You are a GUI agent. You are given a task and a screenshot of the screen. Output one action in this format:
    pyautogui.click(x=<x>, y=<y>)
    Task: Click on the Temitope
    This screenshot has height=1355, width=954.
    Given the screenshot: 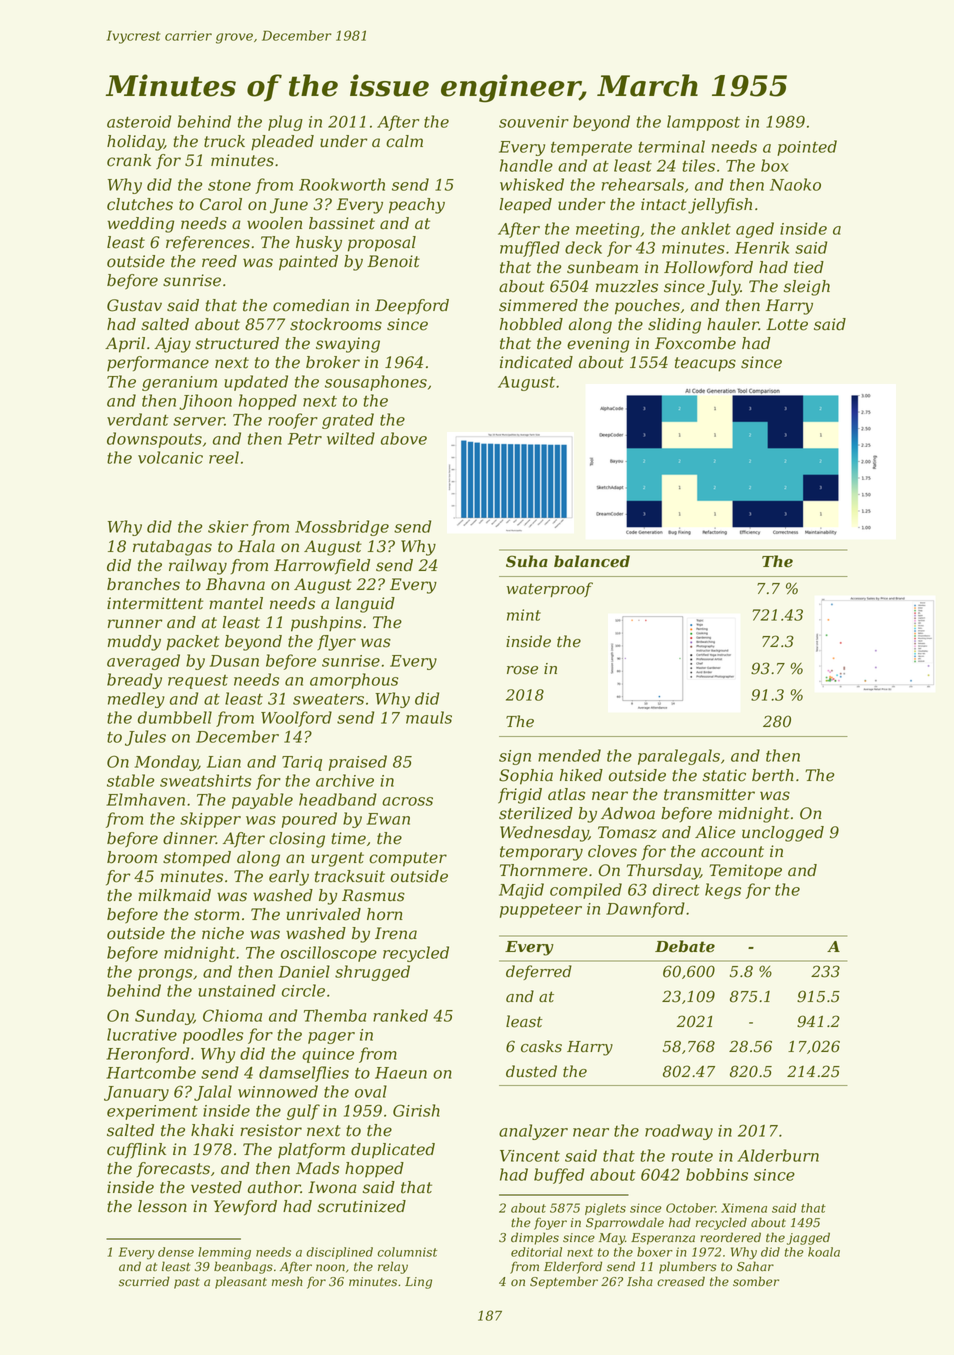 What is the action you would take?
    pyautogui.click(x=745, y=872)
